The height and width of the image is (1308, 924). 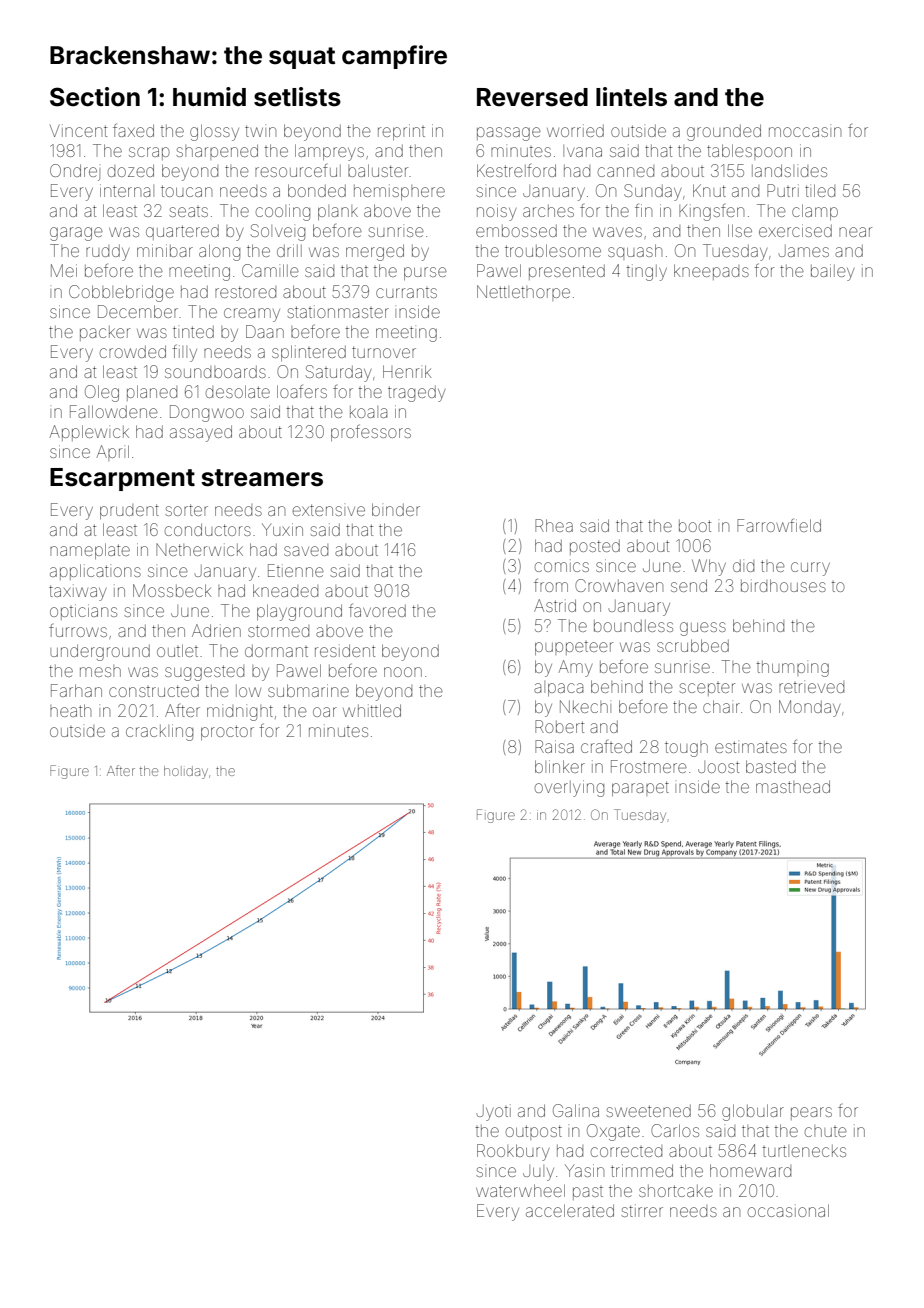 I want to click on binder, so click(x=396, y=509).
